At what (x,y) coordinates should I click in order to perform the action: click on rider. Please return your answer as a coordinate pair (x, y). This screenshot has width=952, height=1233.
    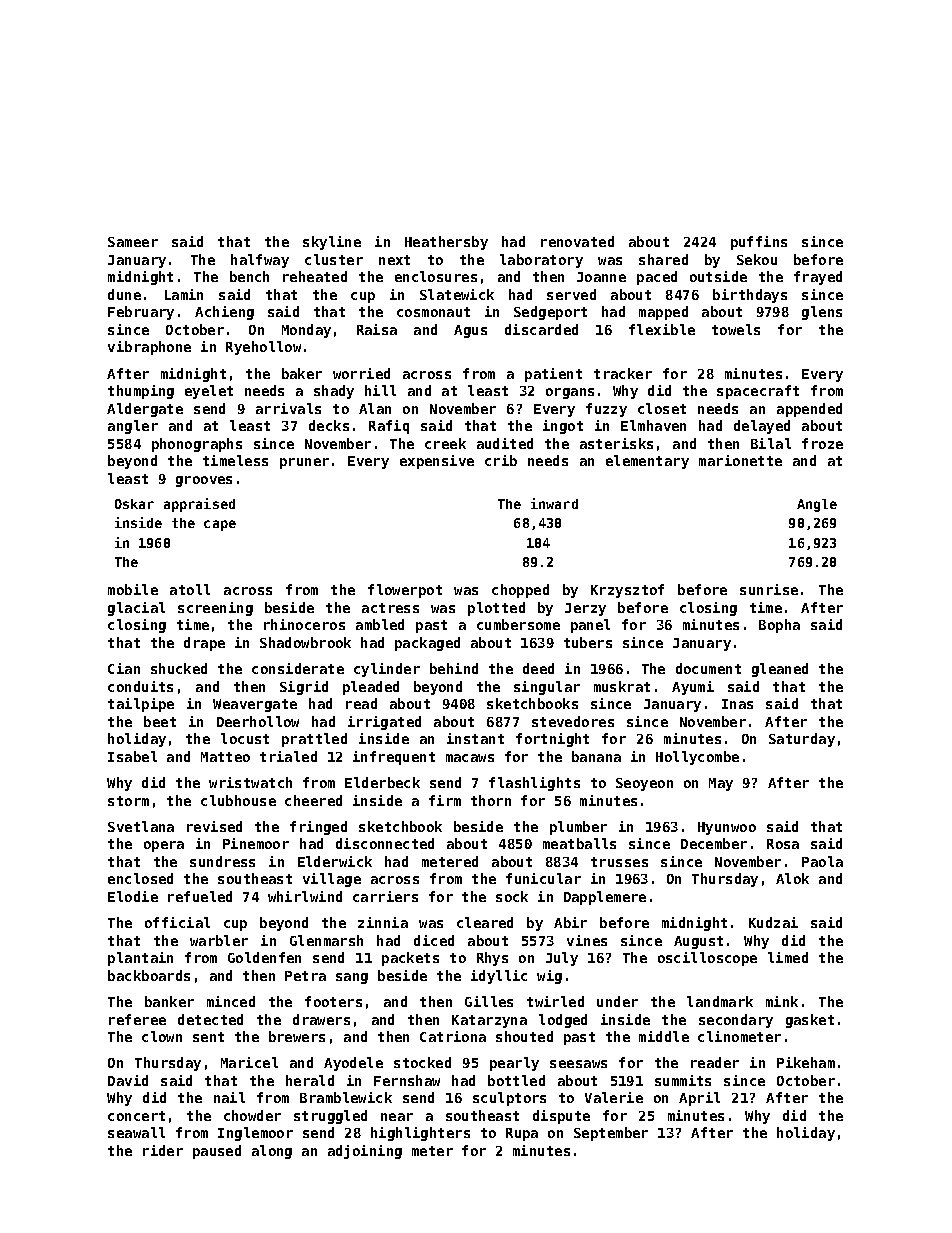
    Looking at the image, I should click on (163, 1150).
